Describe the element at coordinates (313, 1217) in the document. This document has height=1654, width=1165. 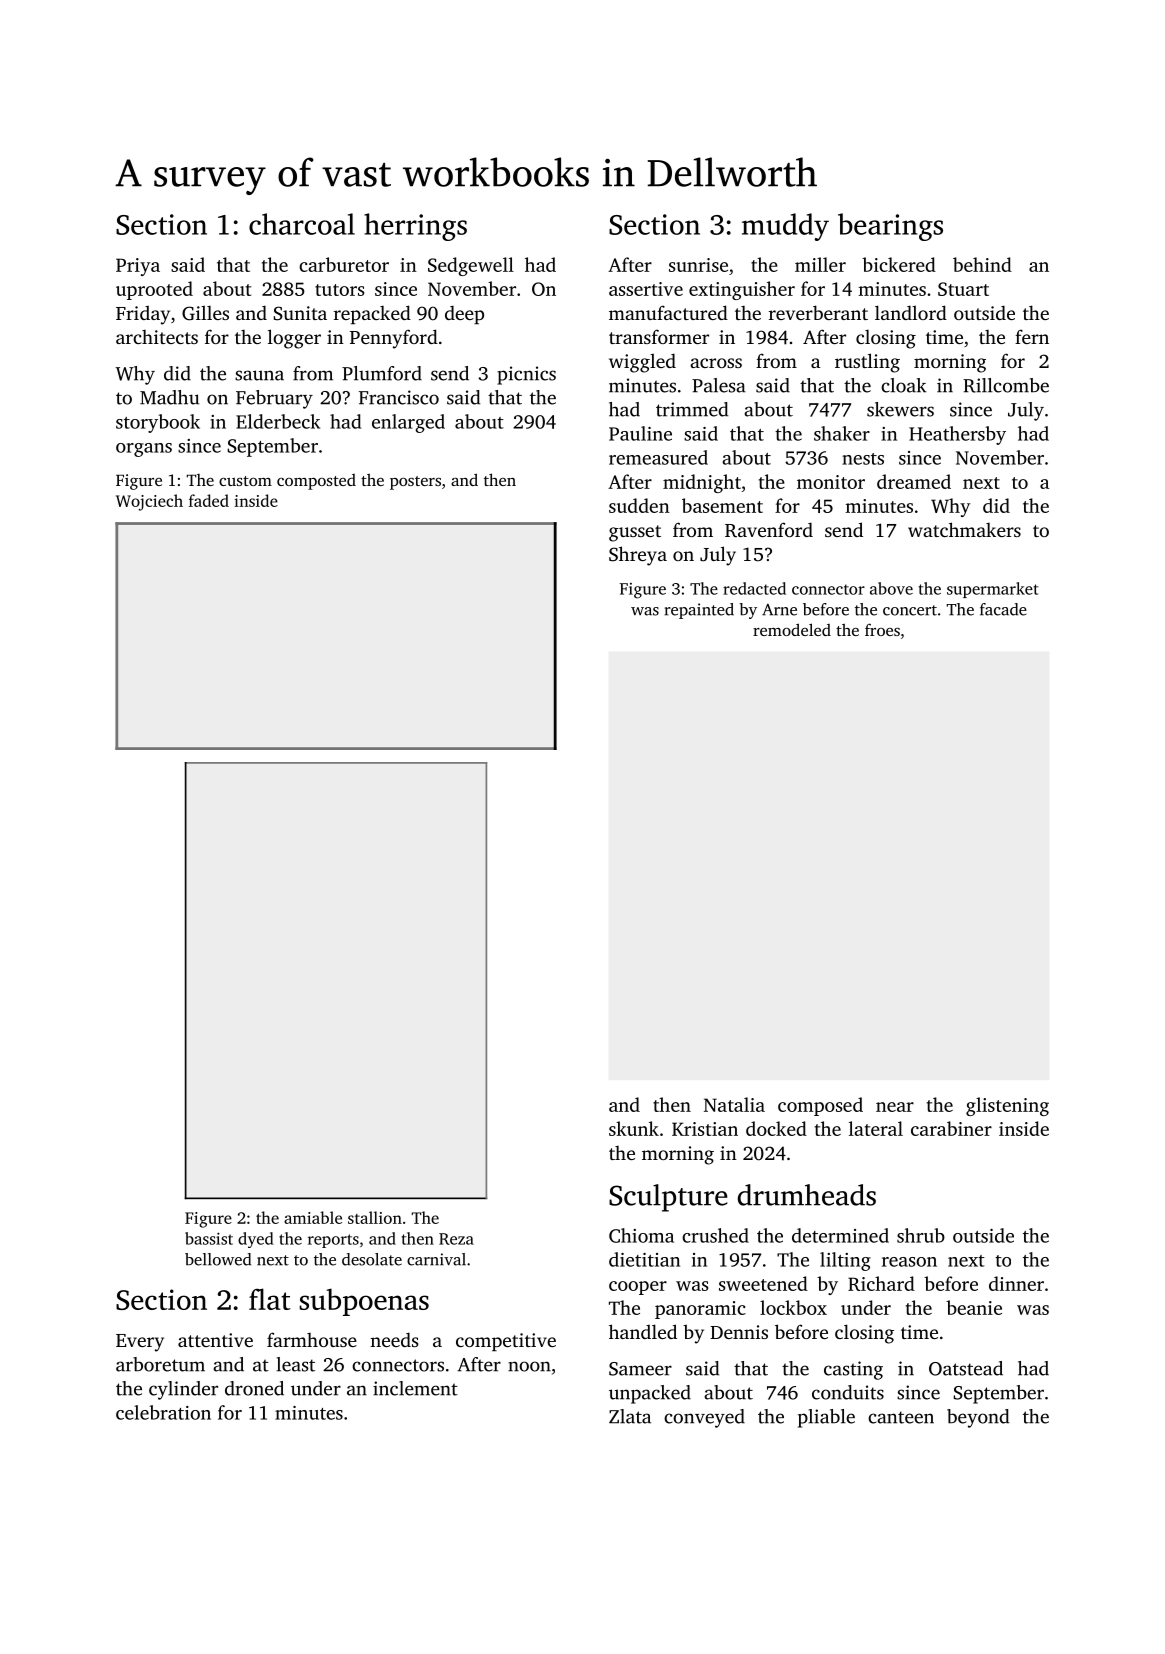
I see `amiable` at that location.
